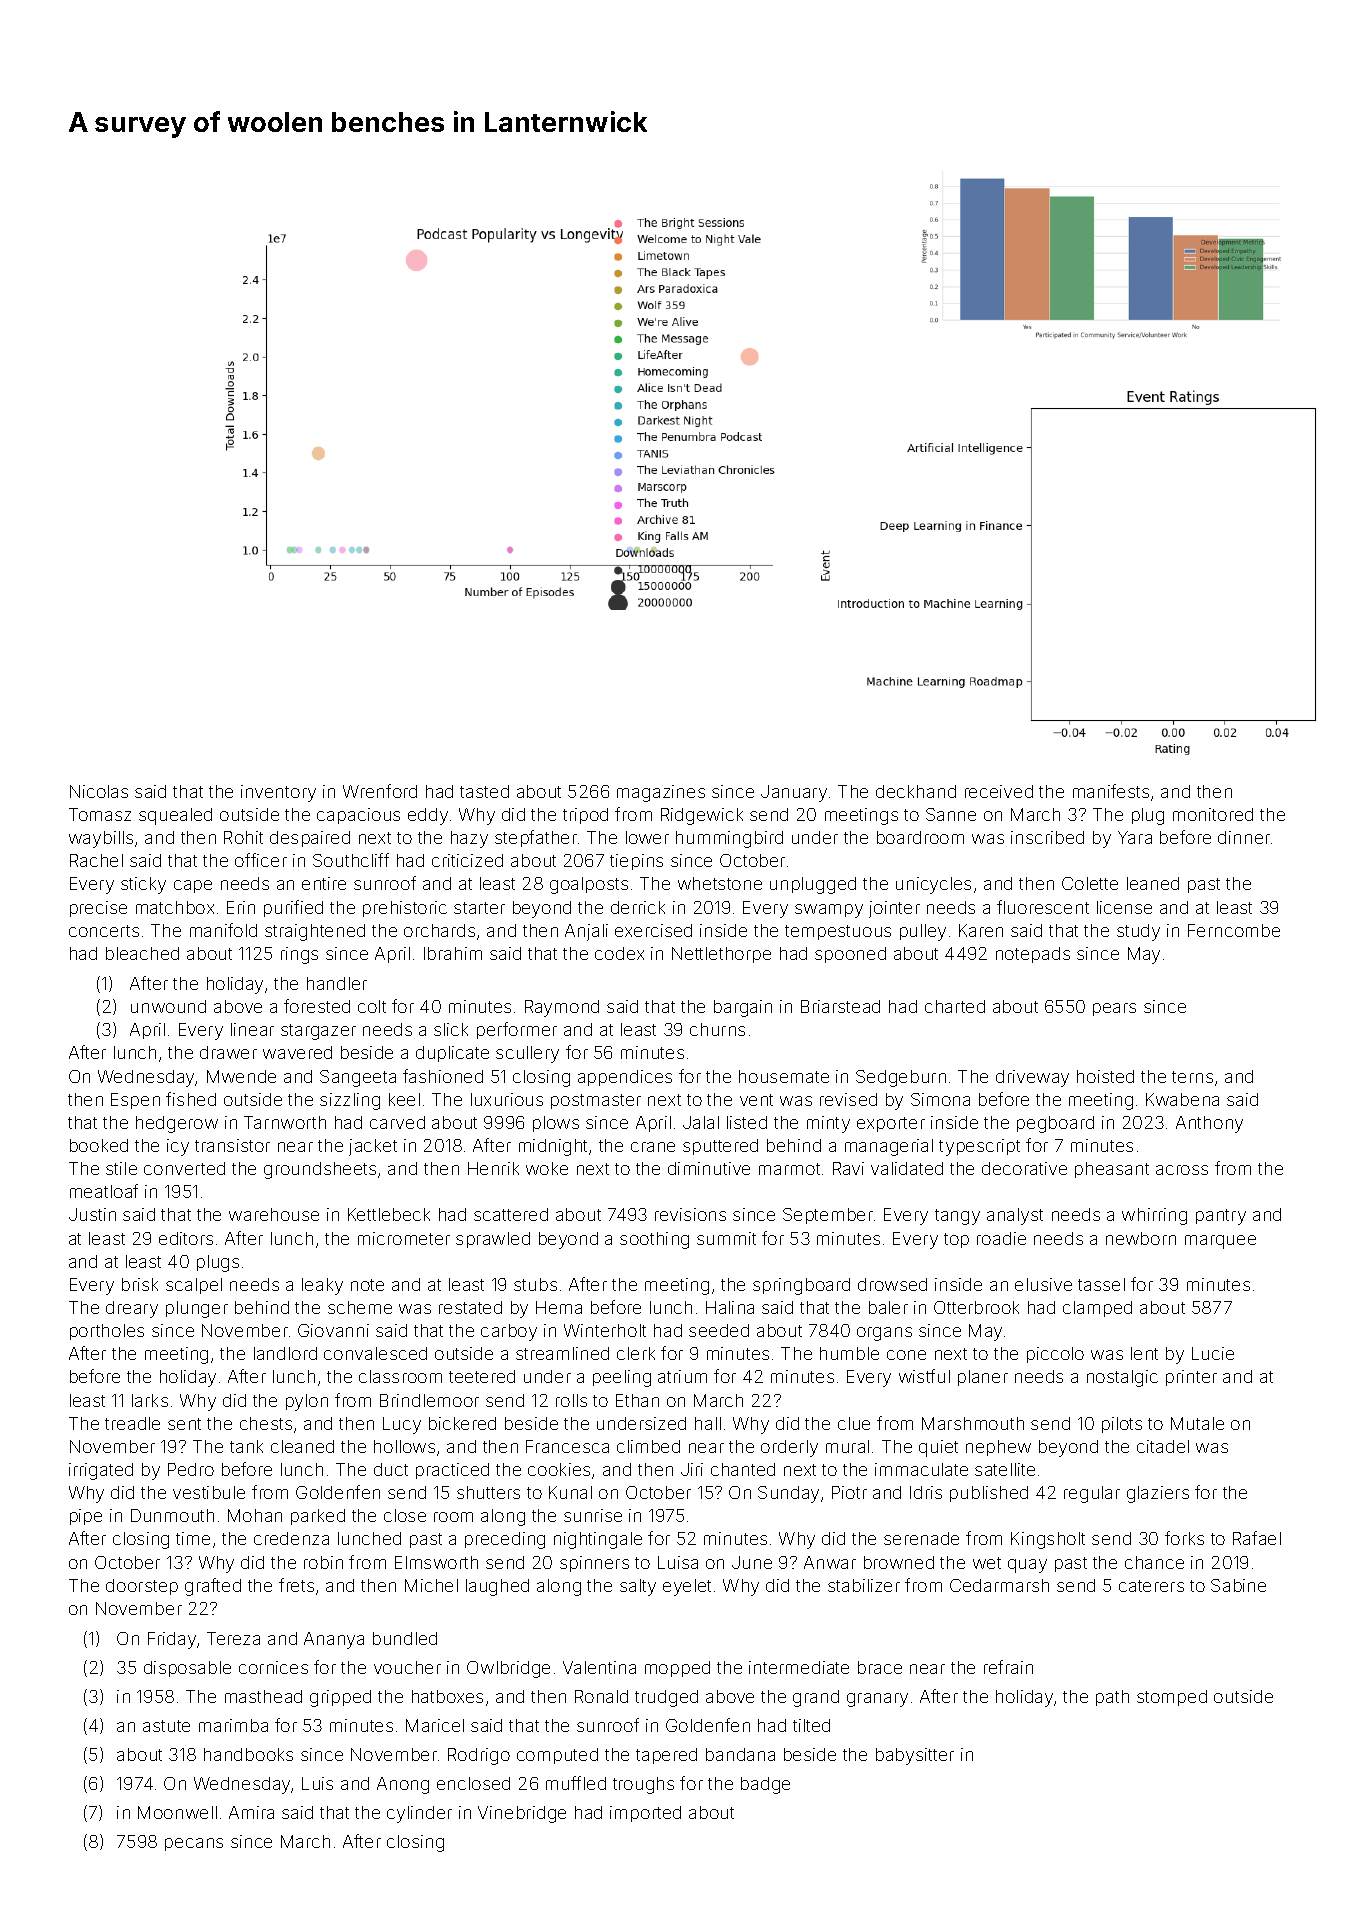 The image size is (1356, 1918). Describe the element at coordinates (194, 1844) in the screenshot. I see `pecans` at that location.
